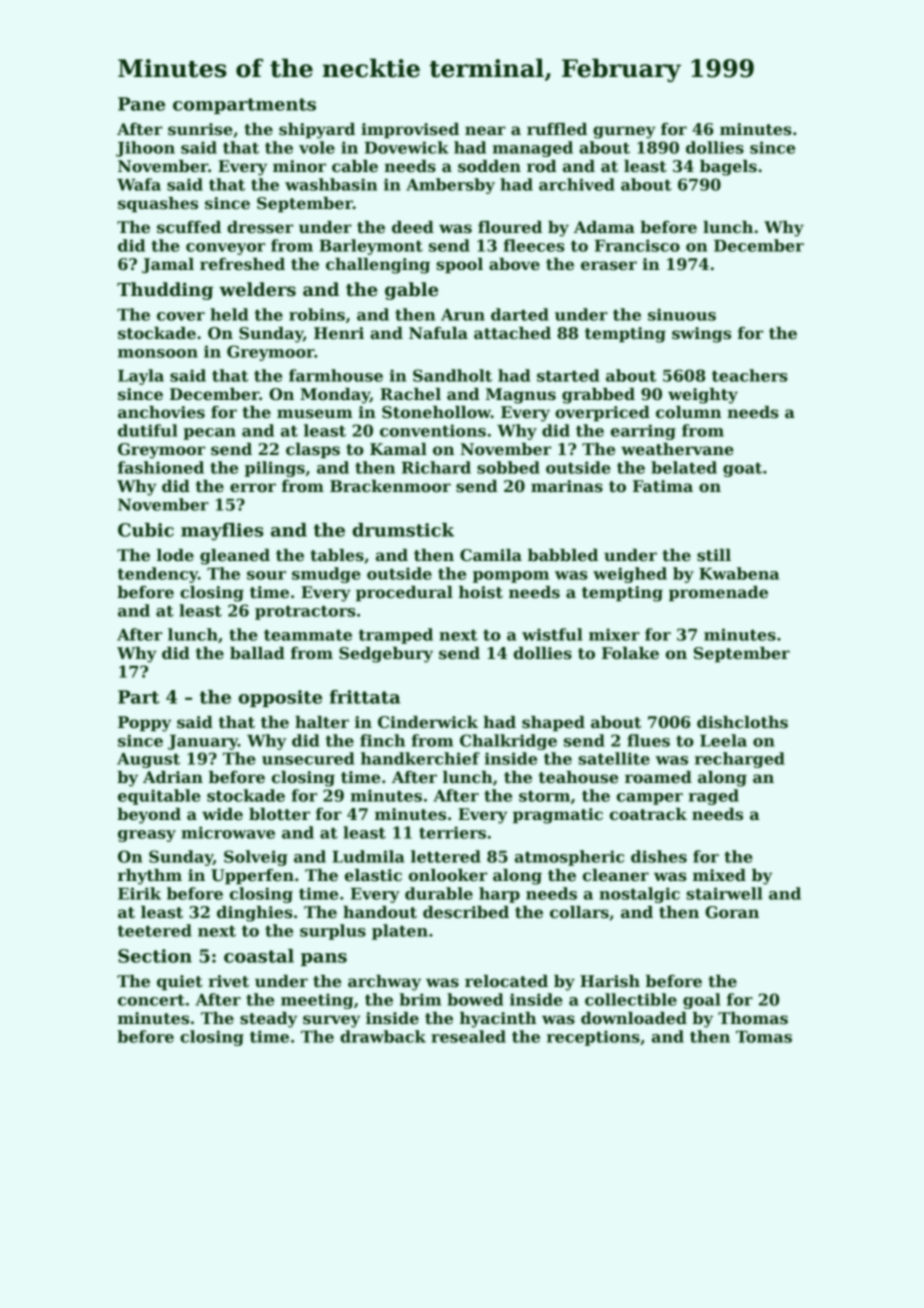 This page has width=924, height=1308. Describe the element at coordinates (481, 592) in the page. I see `hoist` at that location.
